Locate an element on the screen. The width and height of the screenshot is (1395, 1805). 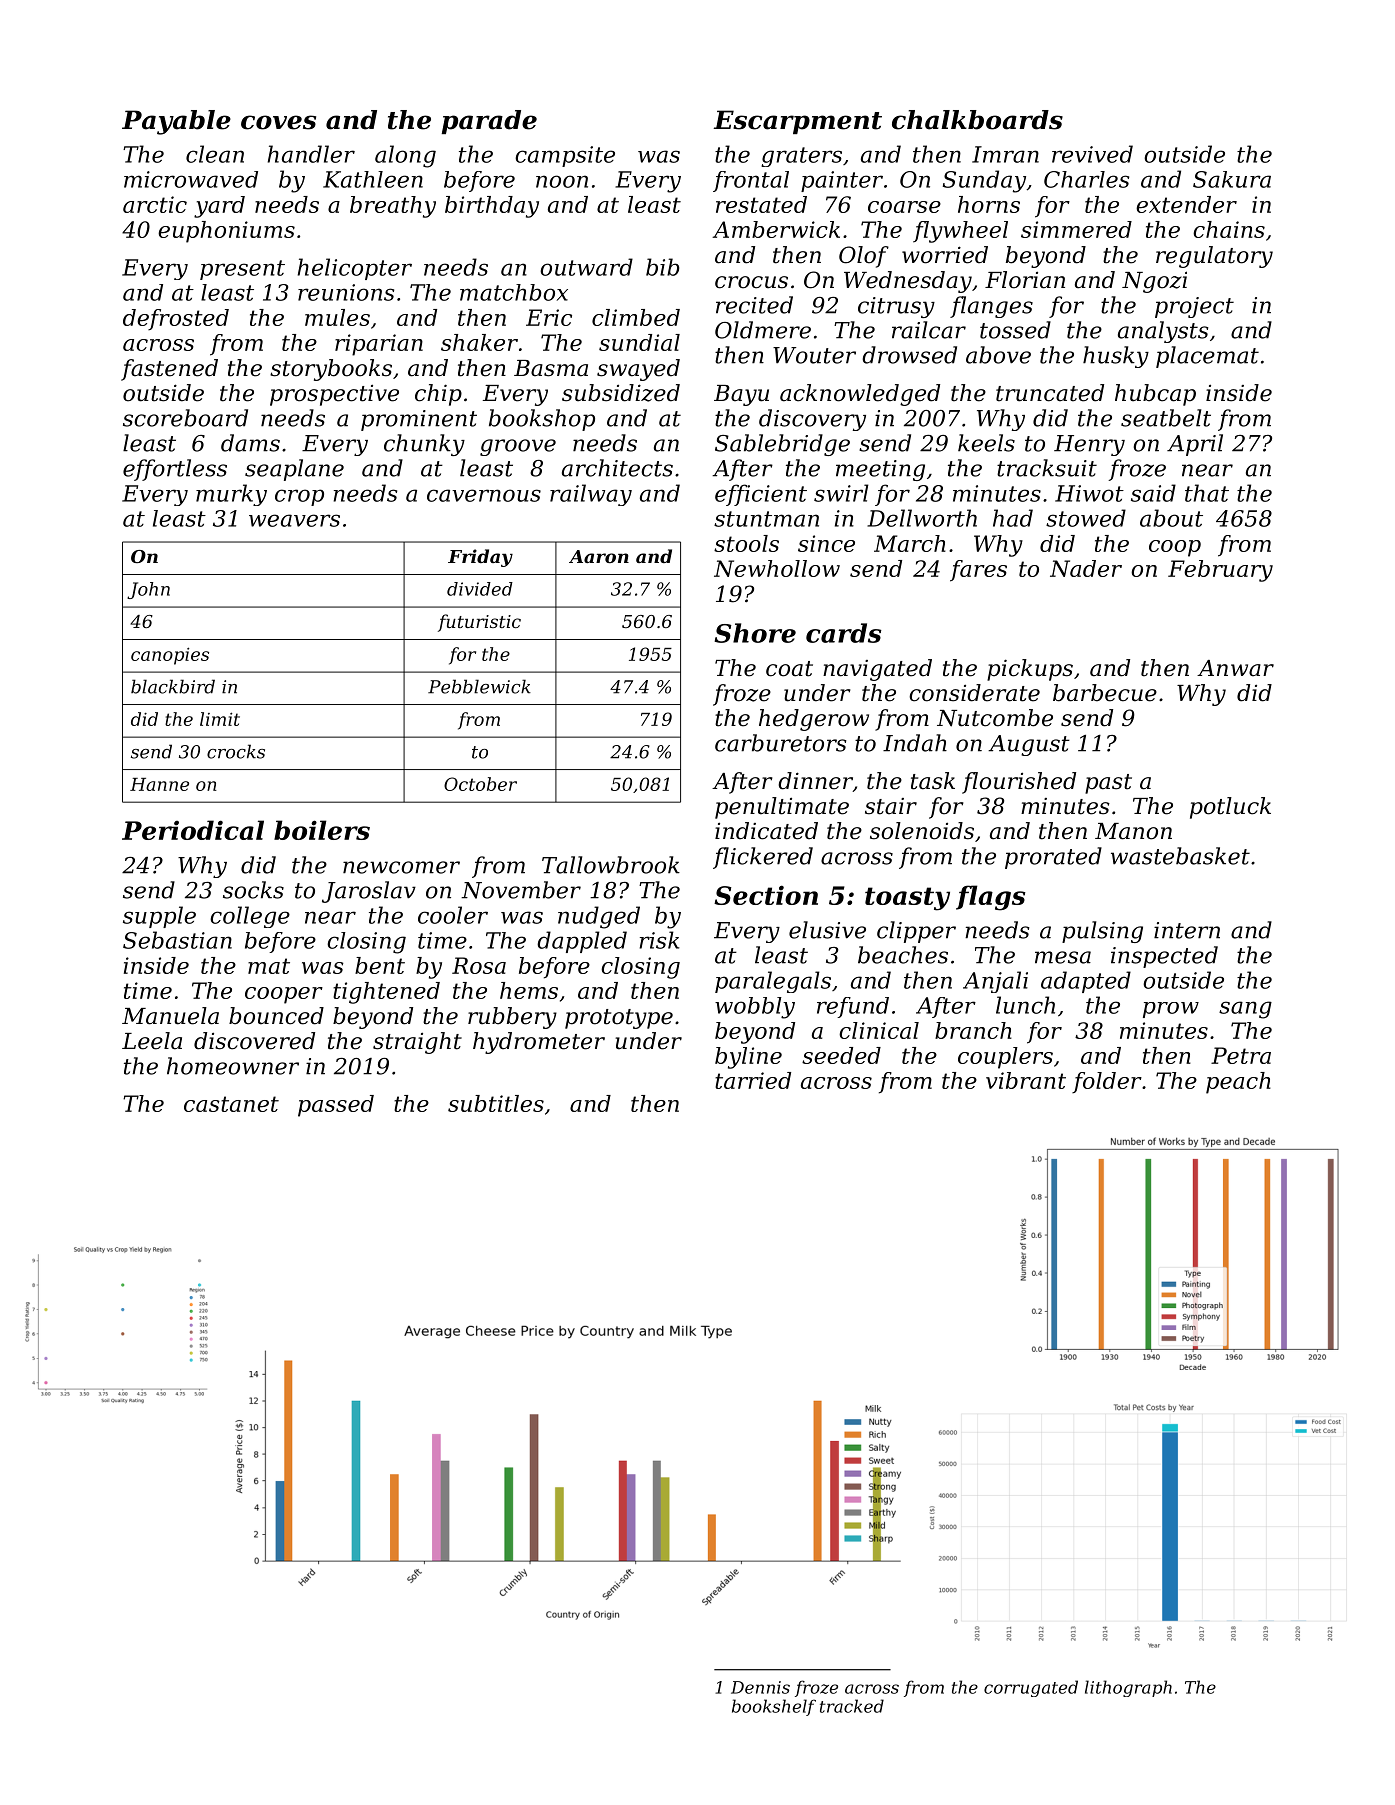
bookshelf is located at coordinates (774, 1707).
